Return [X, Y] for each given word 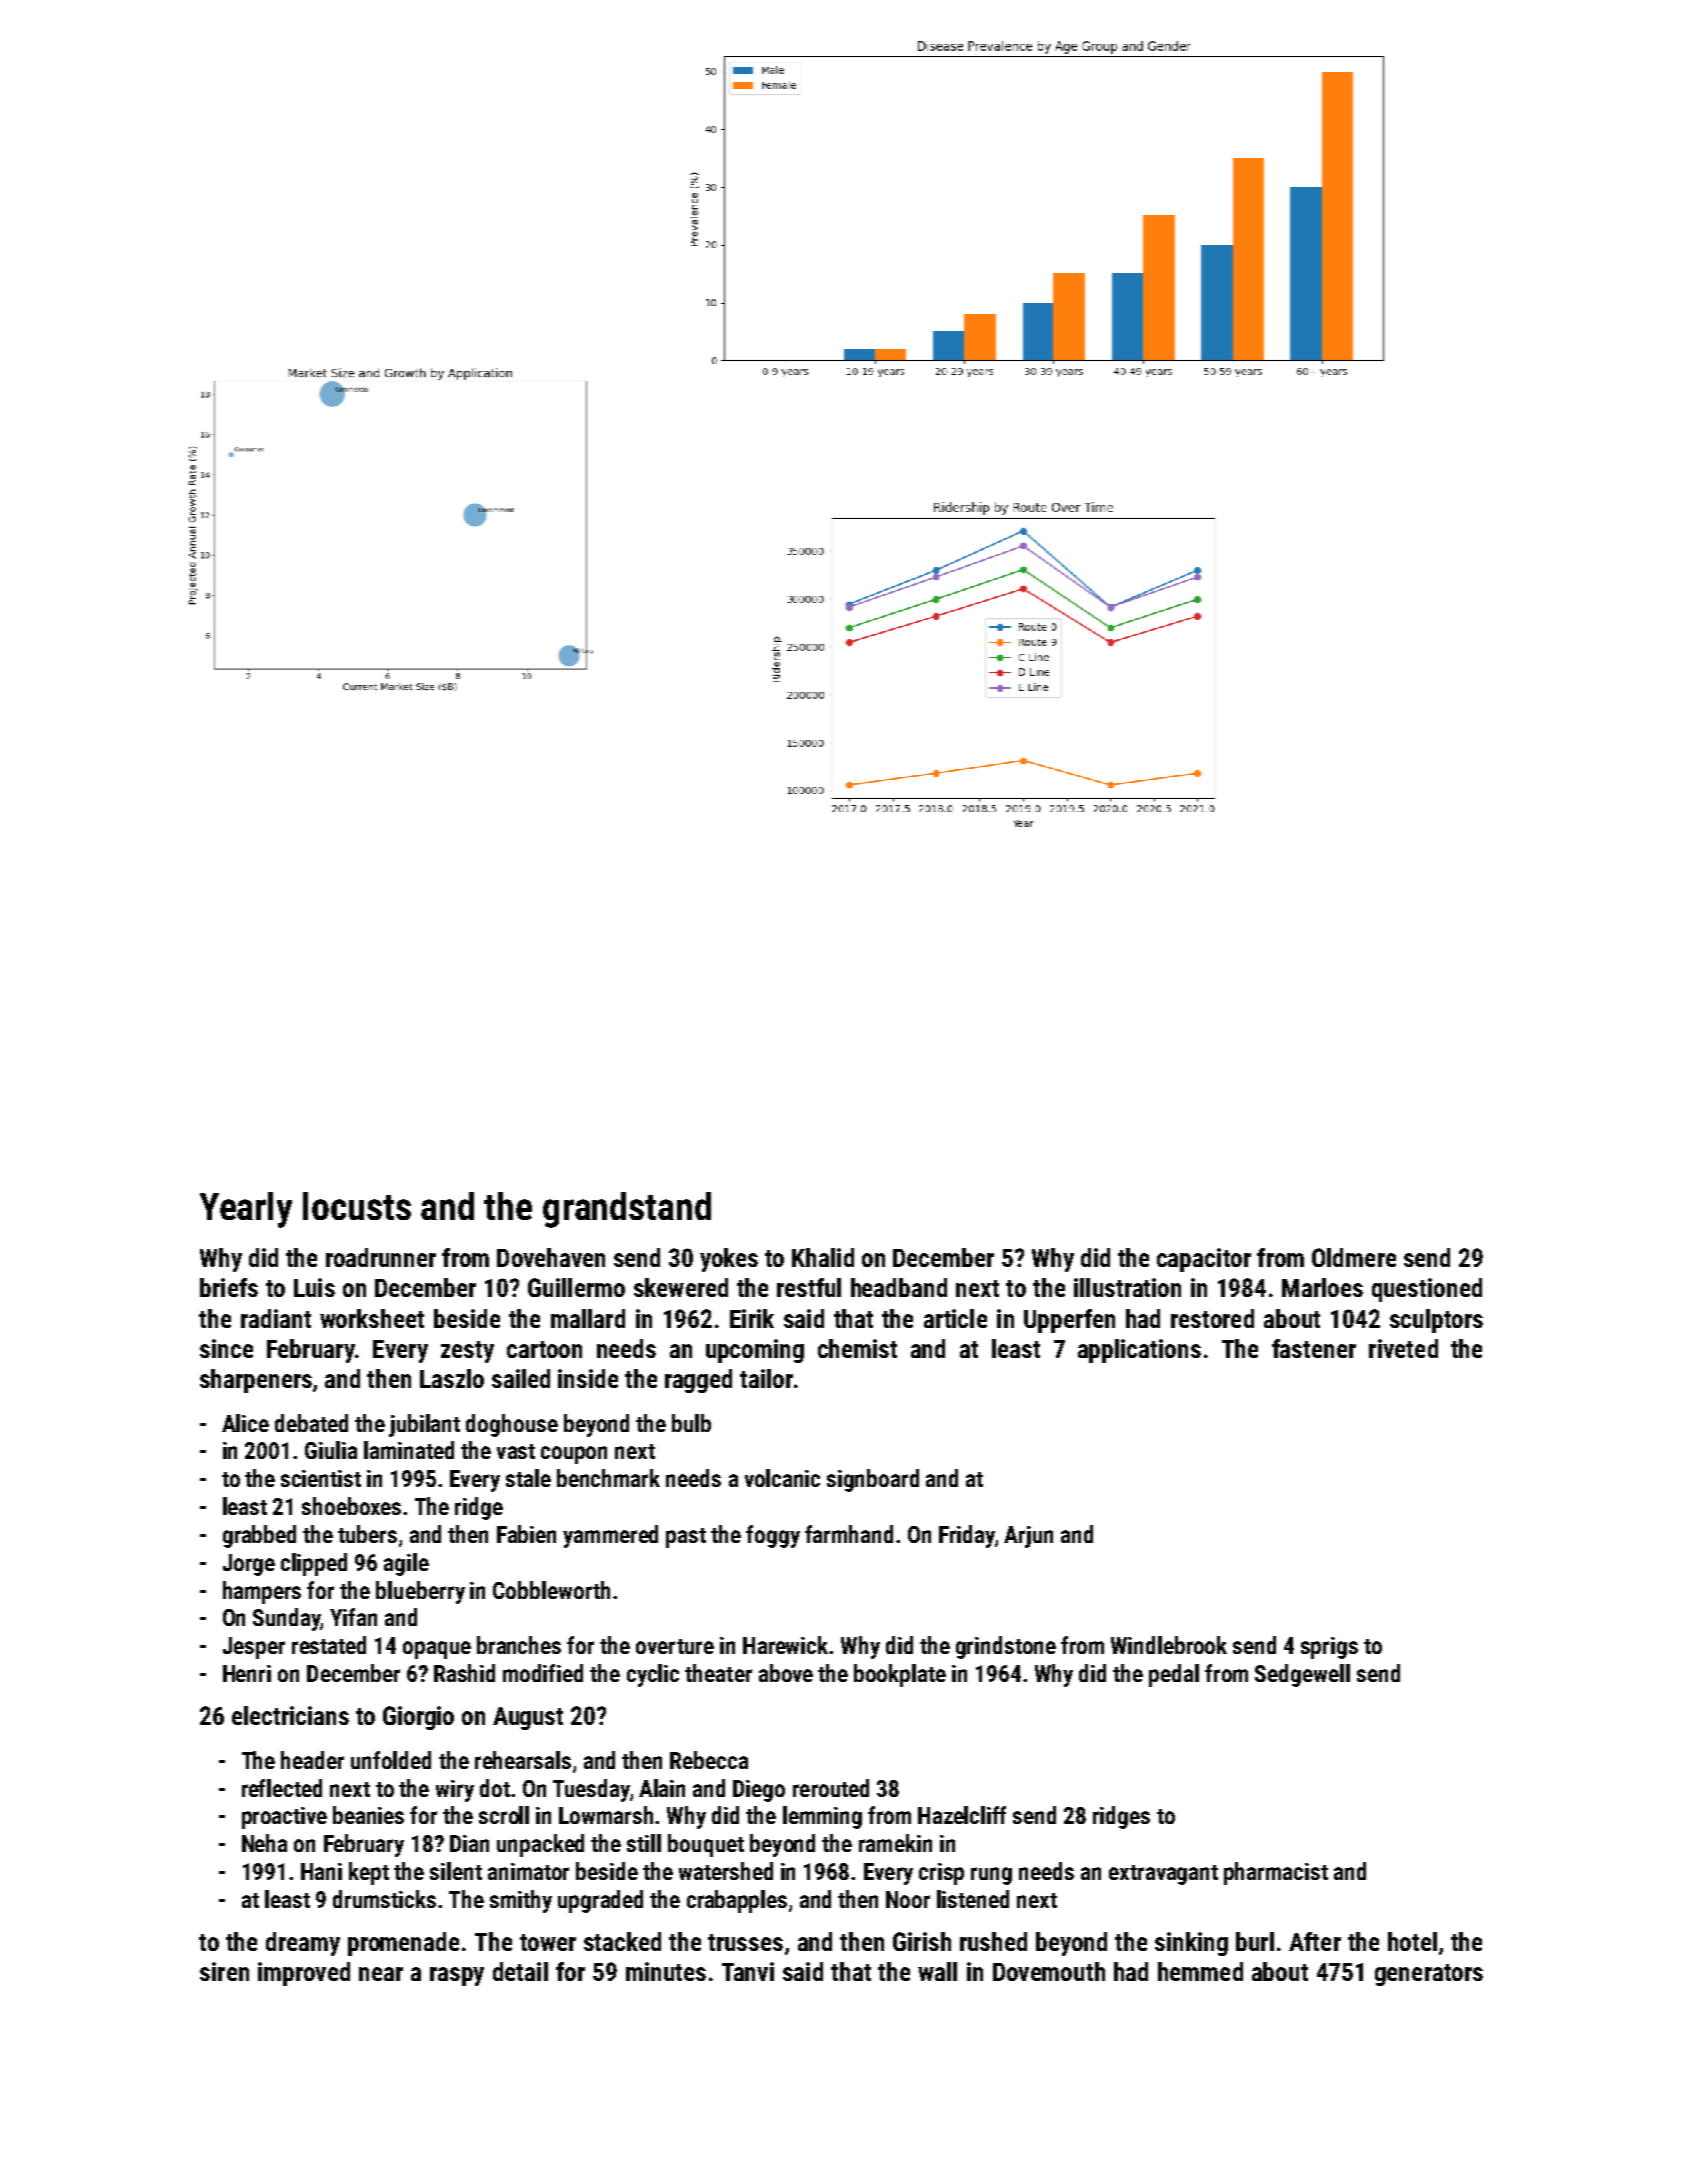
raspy [457, 1976]
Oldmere [1354, 1257]
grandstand [627, 1210]
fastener [1314, 1348]
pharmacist [1276, 1873]
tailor [766, 1378]
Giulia [331, 1450]
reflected [282, 1788]
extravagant [1163, 1875]
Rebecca [709, 1760]
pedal [1174, 1675]
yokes [729, 1260]
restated [329, 1645]
